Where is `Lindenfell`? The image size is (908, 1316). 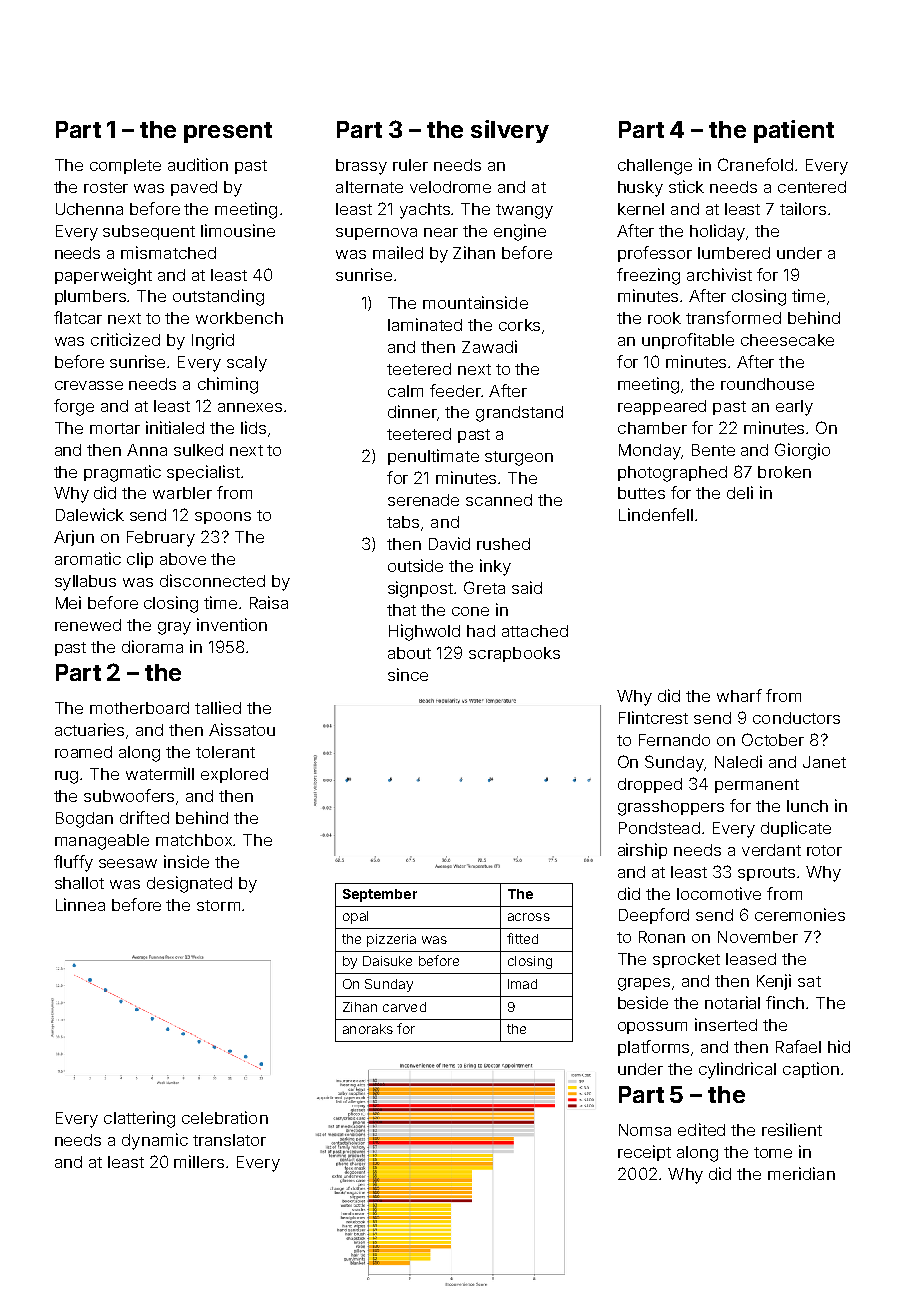
Lindenfell is located at coordinates (656, 514).
